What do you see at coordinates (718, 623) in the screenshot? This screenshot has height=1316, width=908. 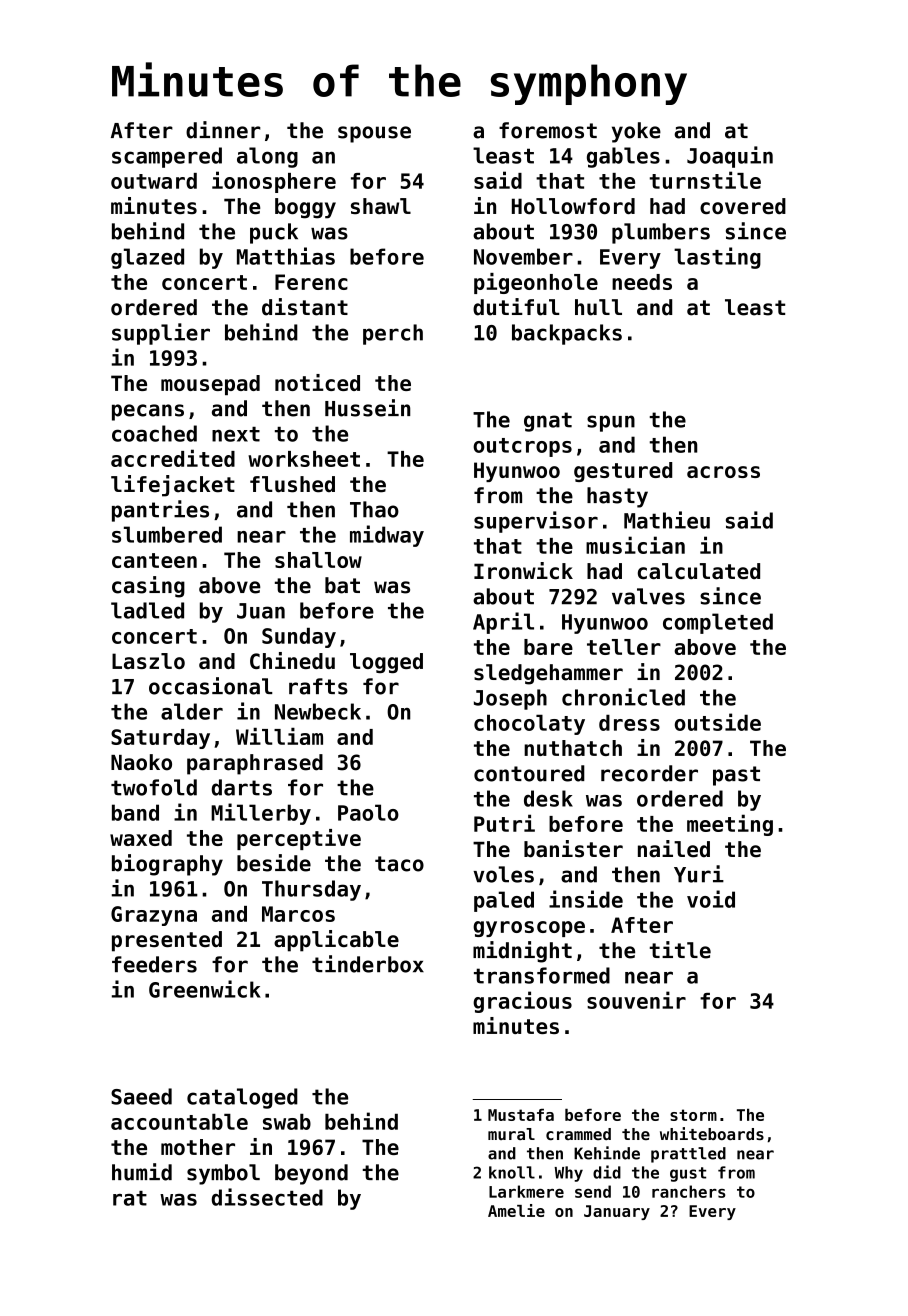 I see `completed` at bounding box center [718, 623].
